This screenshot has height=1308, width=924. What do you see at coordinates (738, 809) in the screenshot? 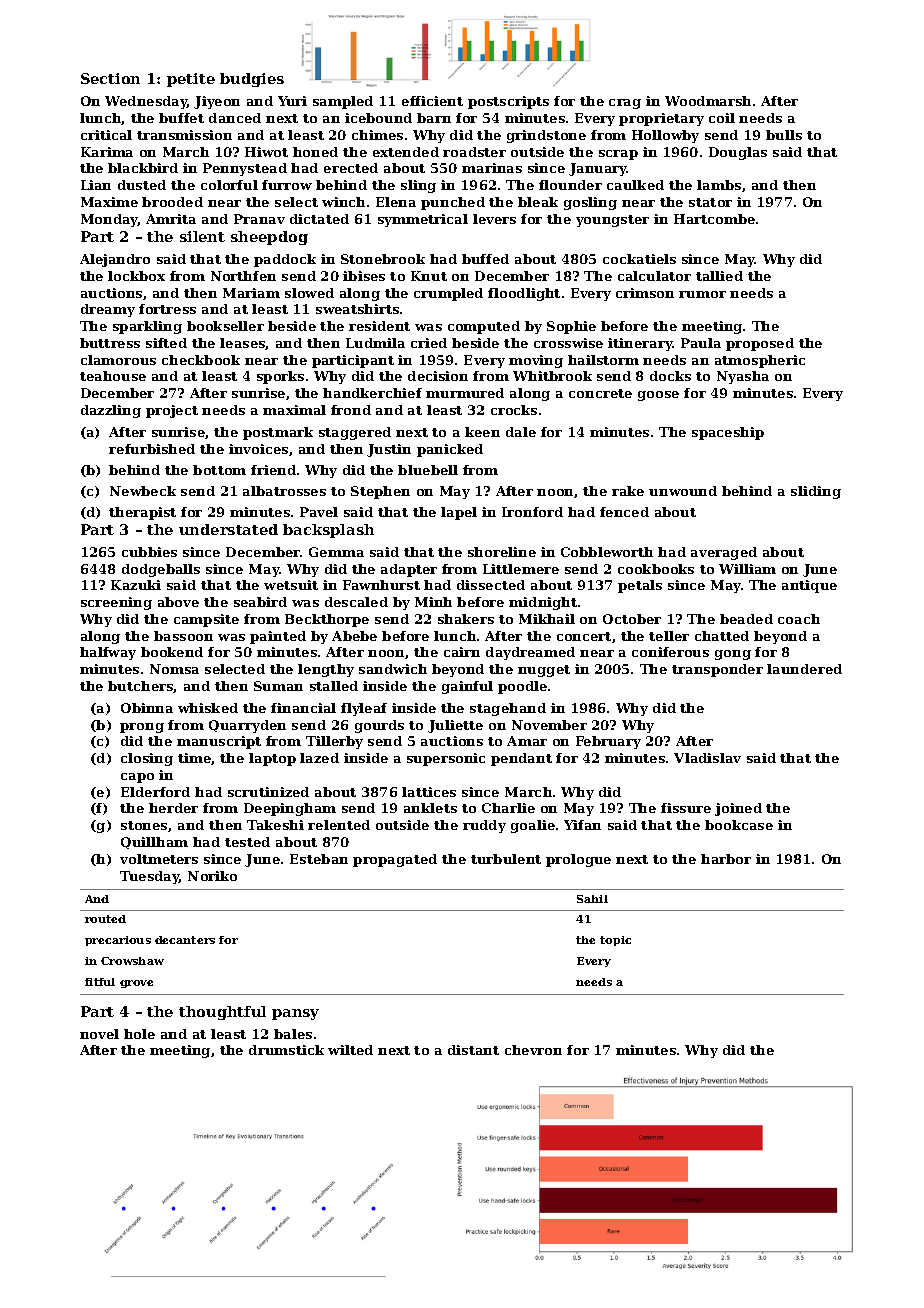
I see `joined` at bounding box center [738, 809].
